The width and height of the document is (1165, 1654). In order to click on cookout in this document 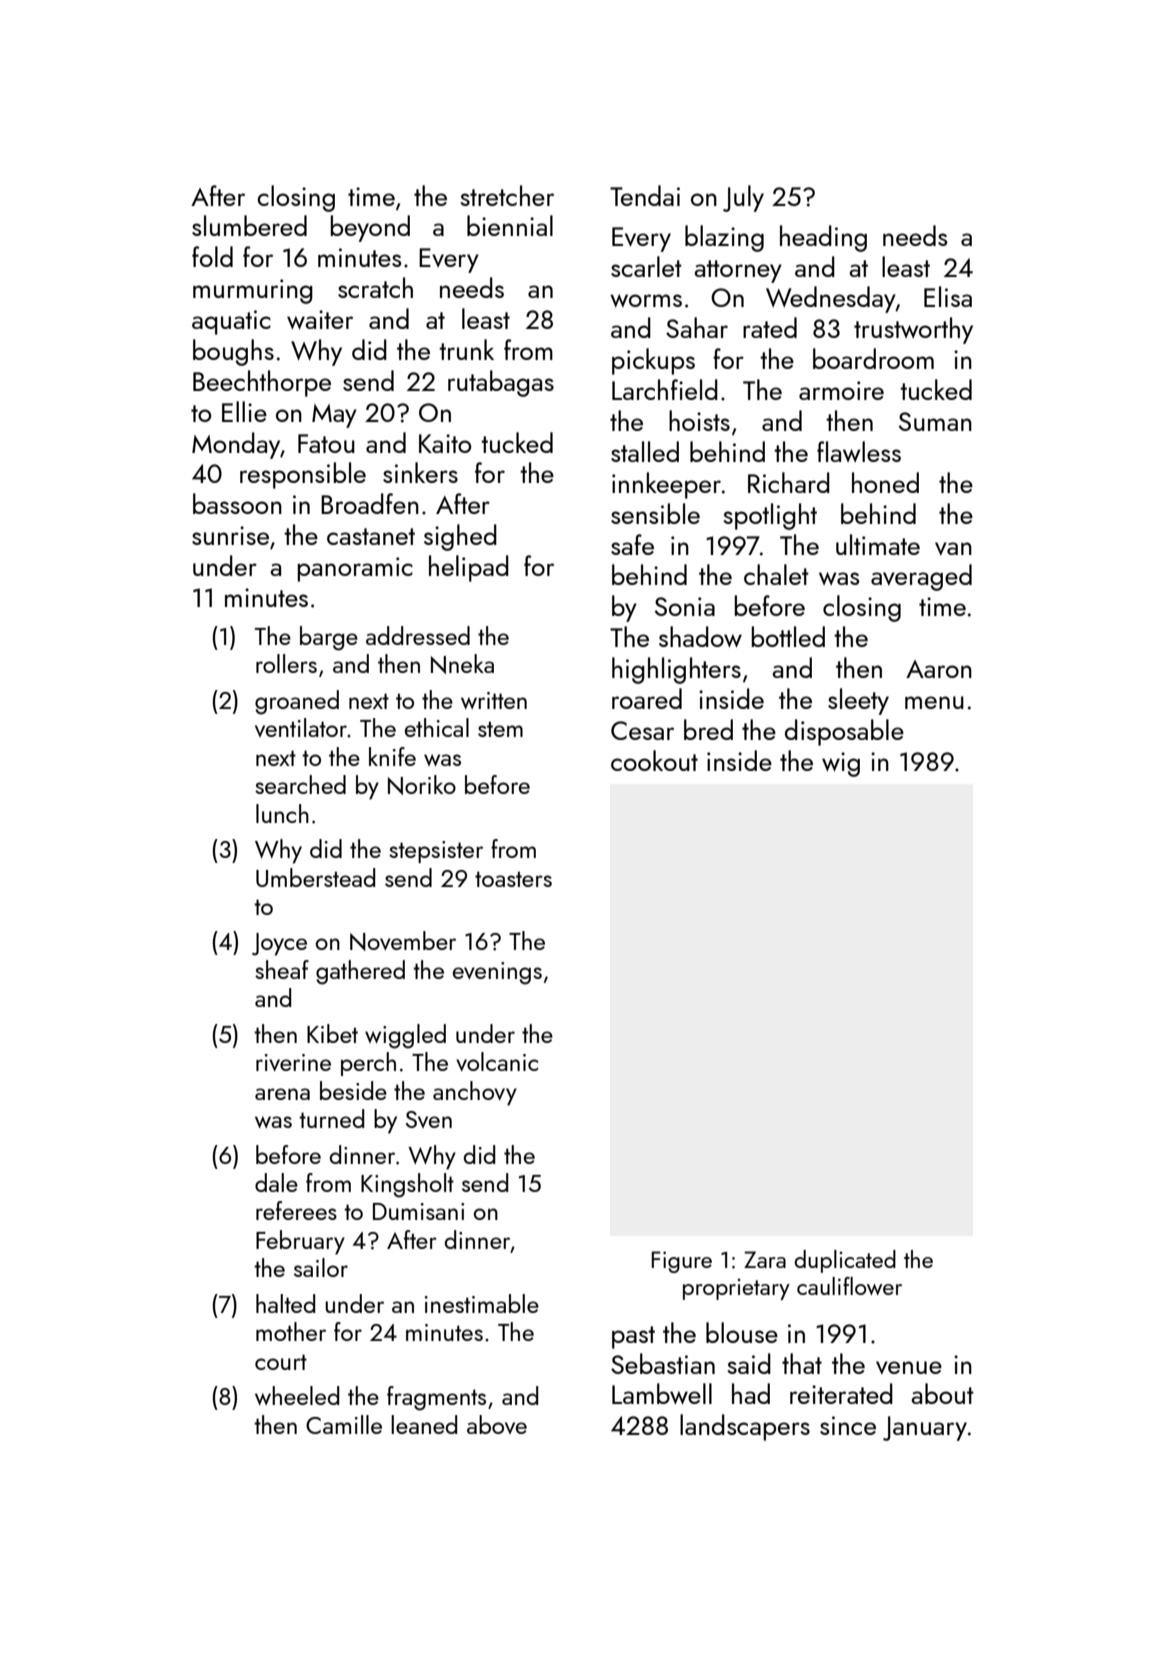, I will do `click(654, 760)`.
